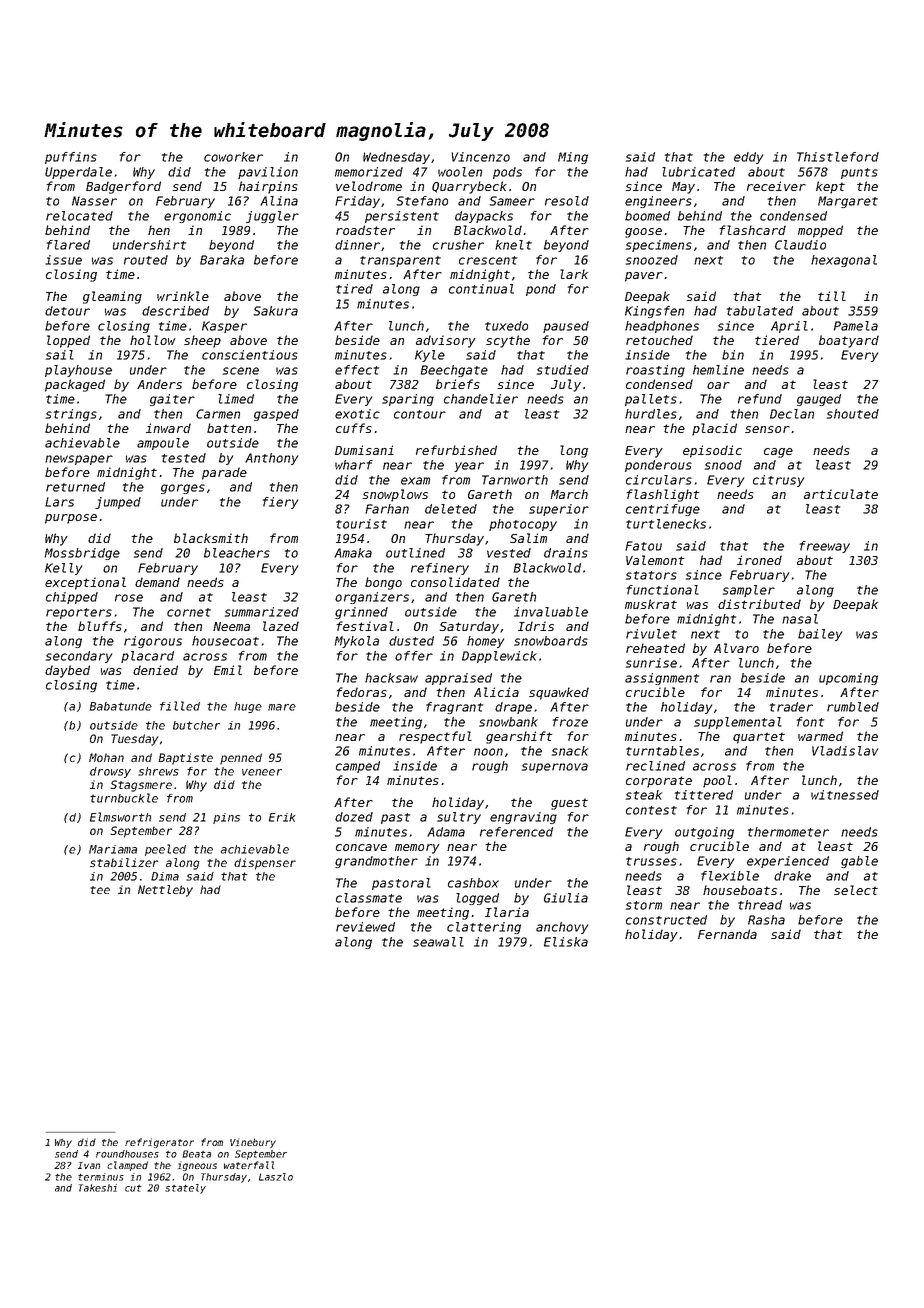  I want to click on Thistleford, so click(838, 157).
